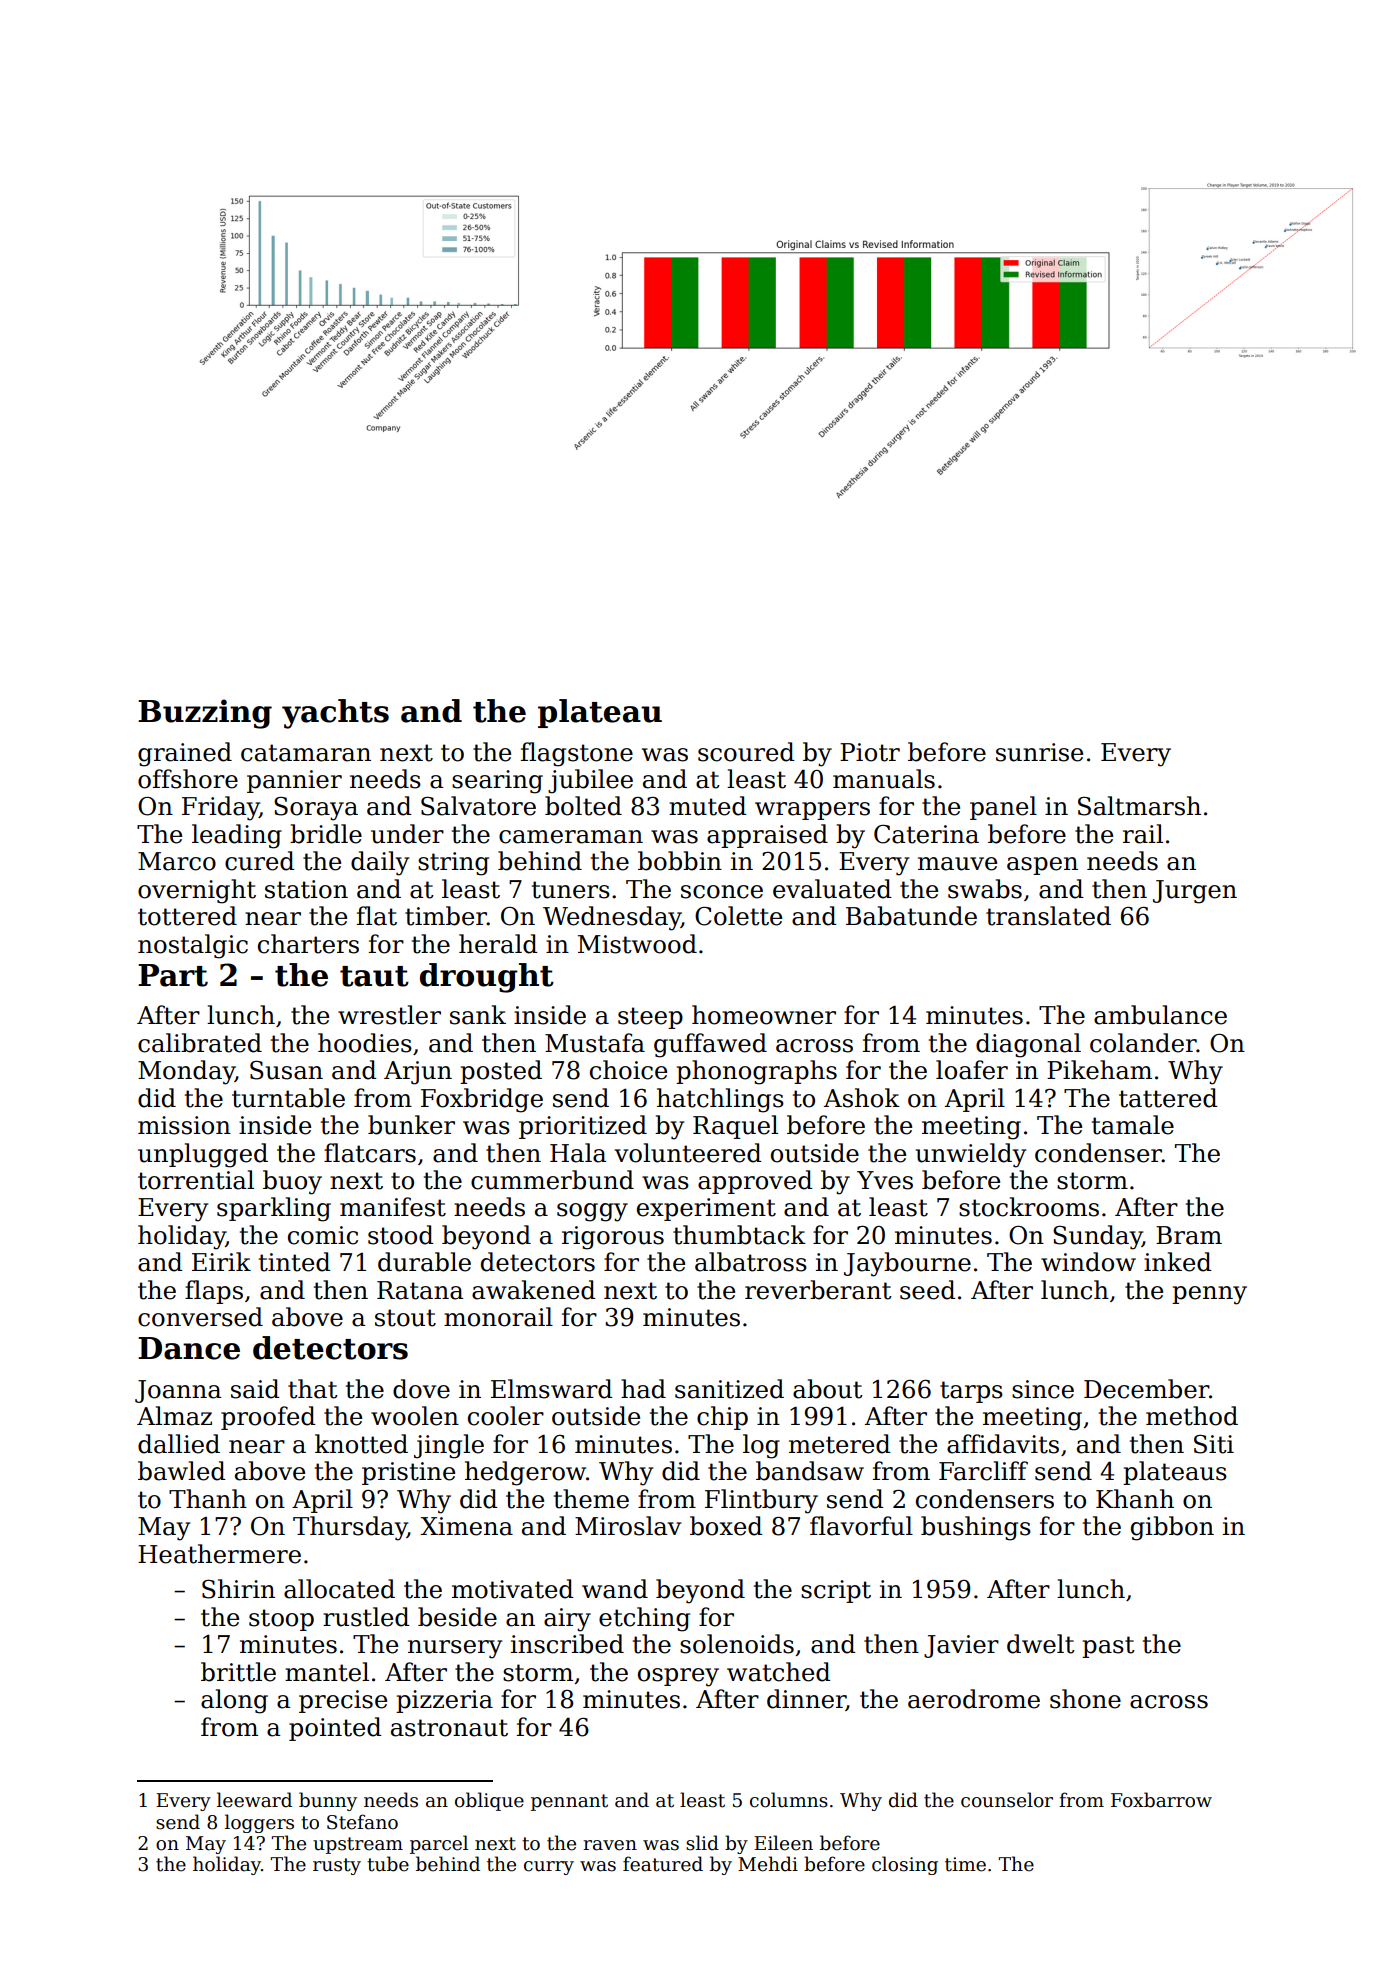  Describe the element at coordinates (976, 1528) in the screenshot. I see `bushings` at that location.
